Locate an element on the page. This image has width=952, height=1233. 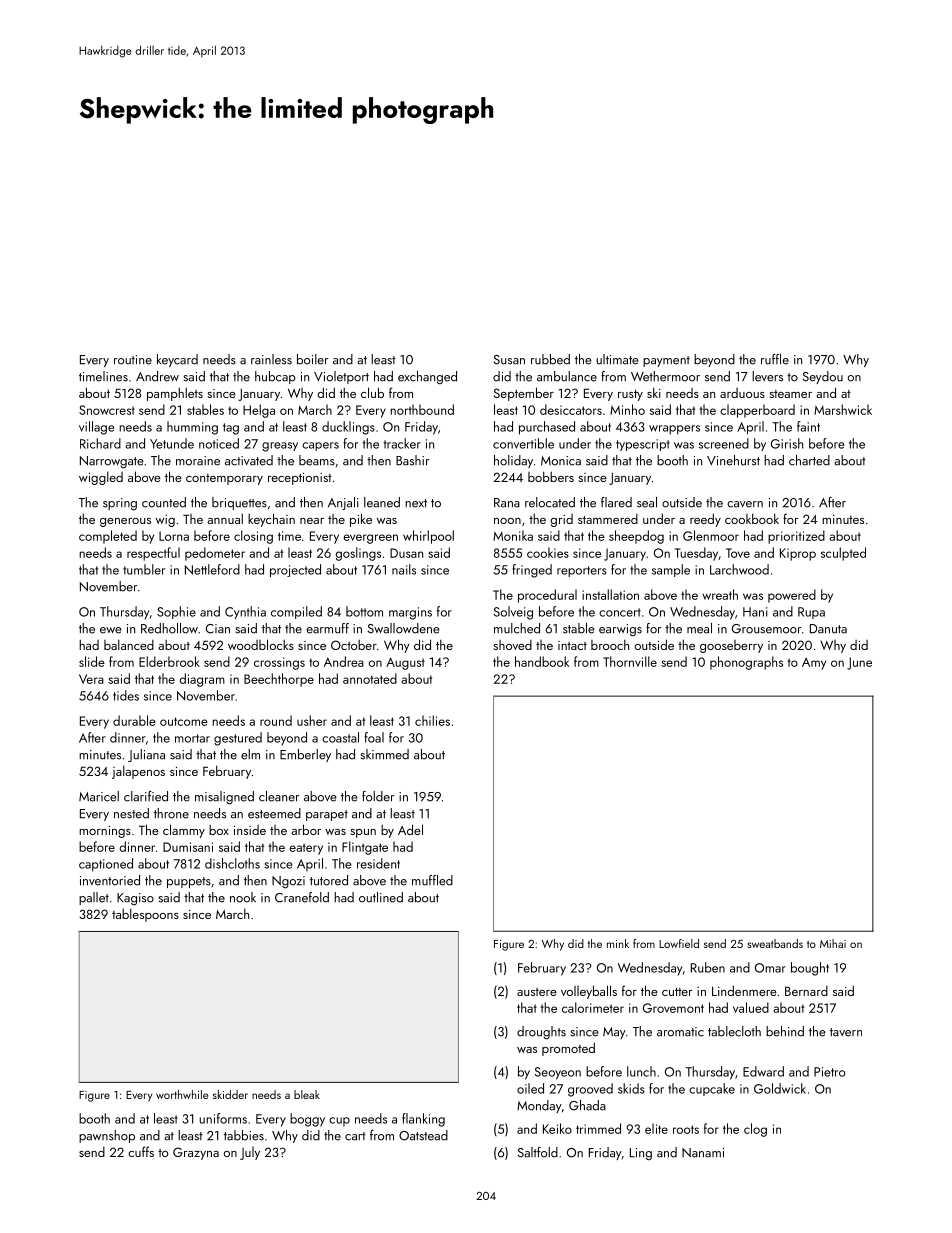
muffled is located at coordinates (432, 880).
